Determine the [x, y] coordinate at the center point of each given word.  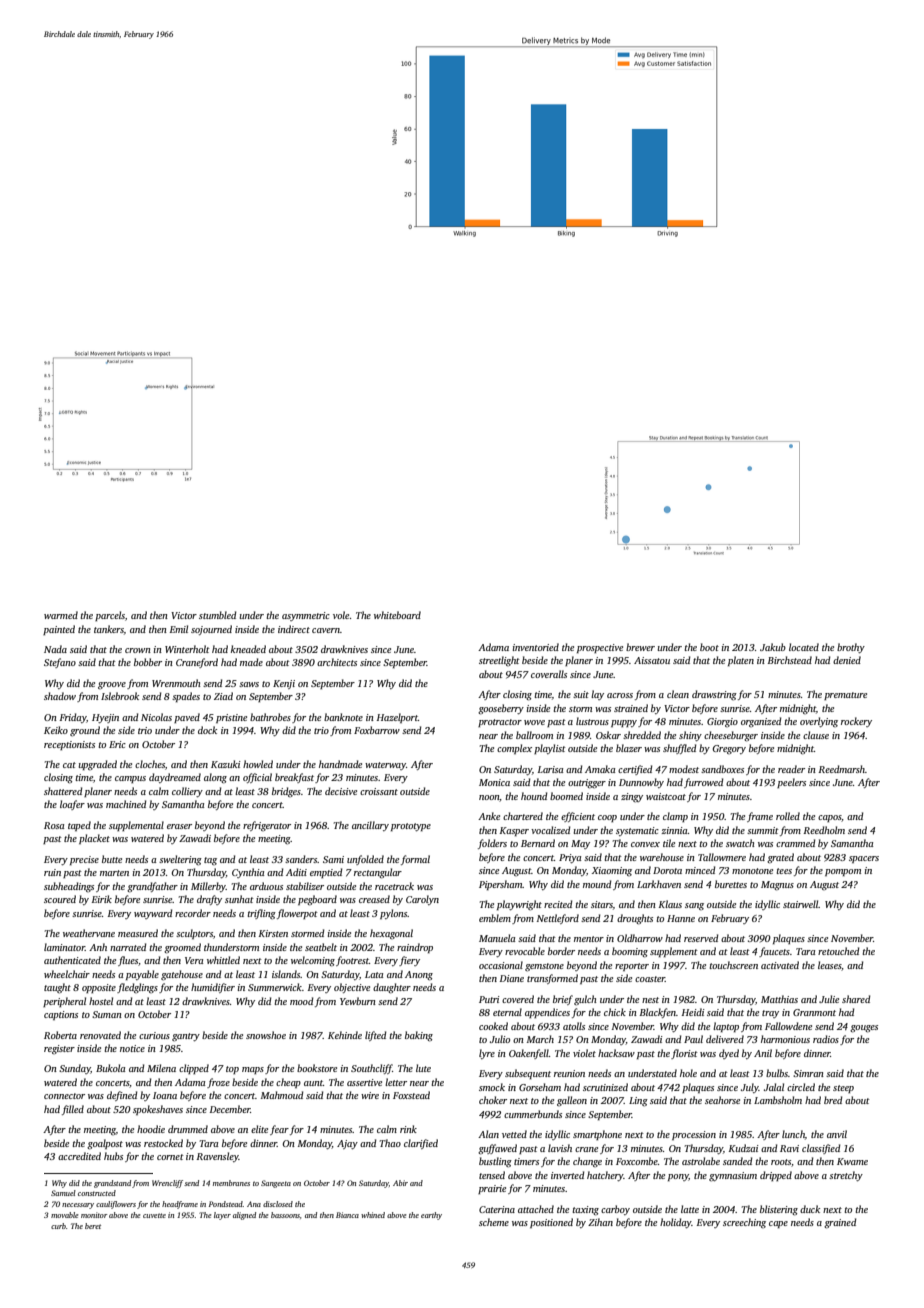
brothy [851, 648]
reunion [569, 1073]
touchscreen [733, 965]
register [59, 1049]
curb [58, 1226]
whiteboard [397, 615]
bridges [286, 792]
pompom [843, 872]
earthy [431, 1216]
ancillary [370, 826]
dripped [776, 1176]
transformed [552, 979]
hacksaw [616, 1053]
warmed [61, 615]
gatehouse [182, 975]
